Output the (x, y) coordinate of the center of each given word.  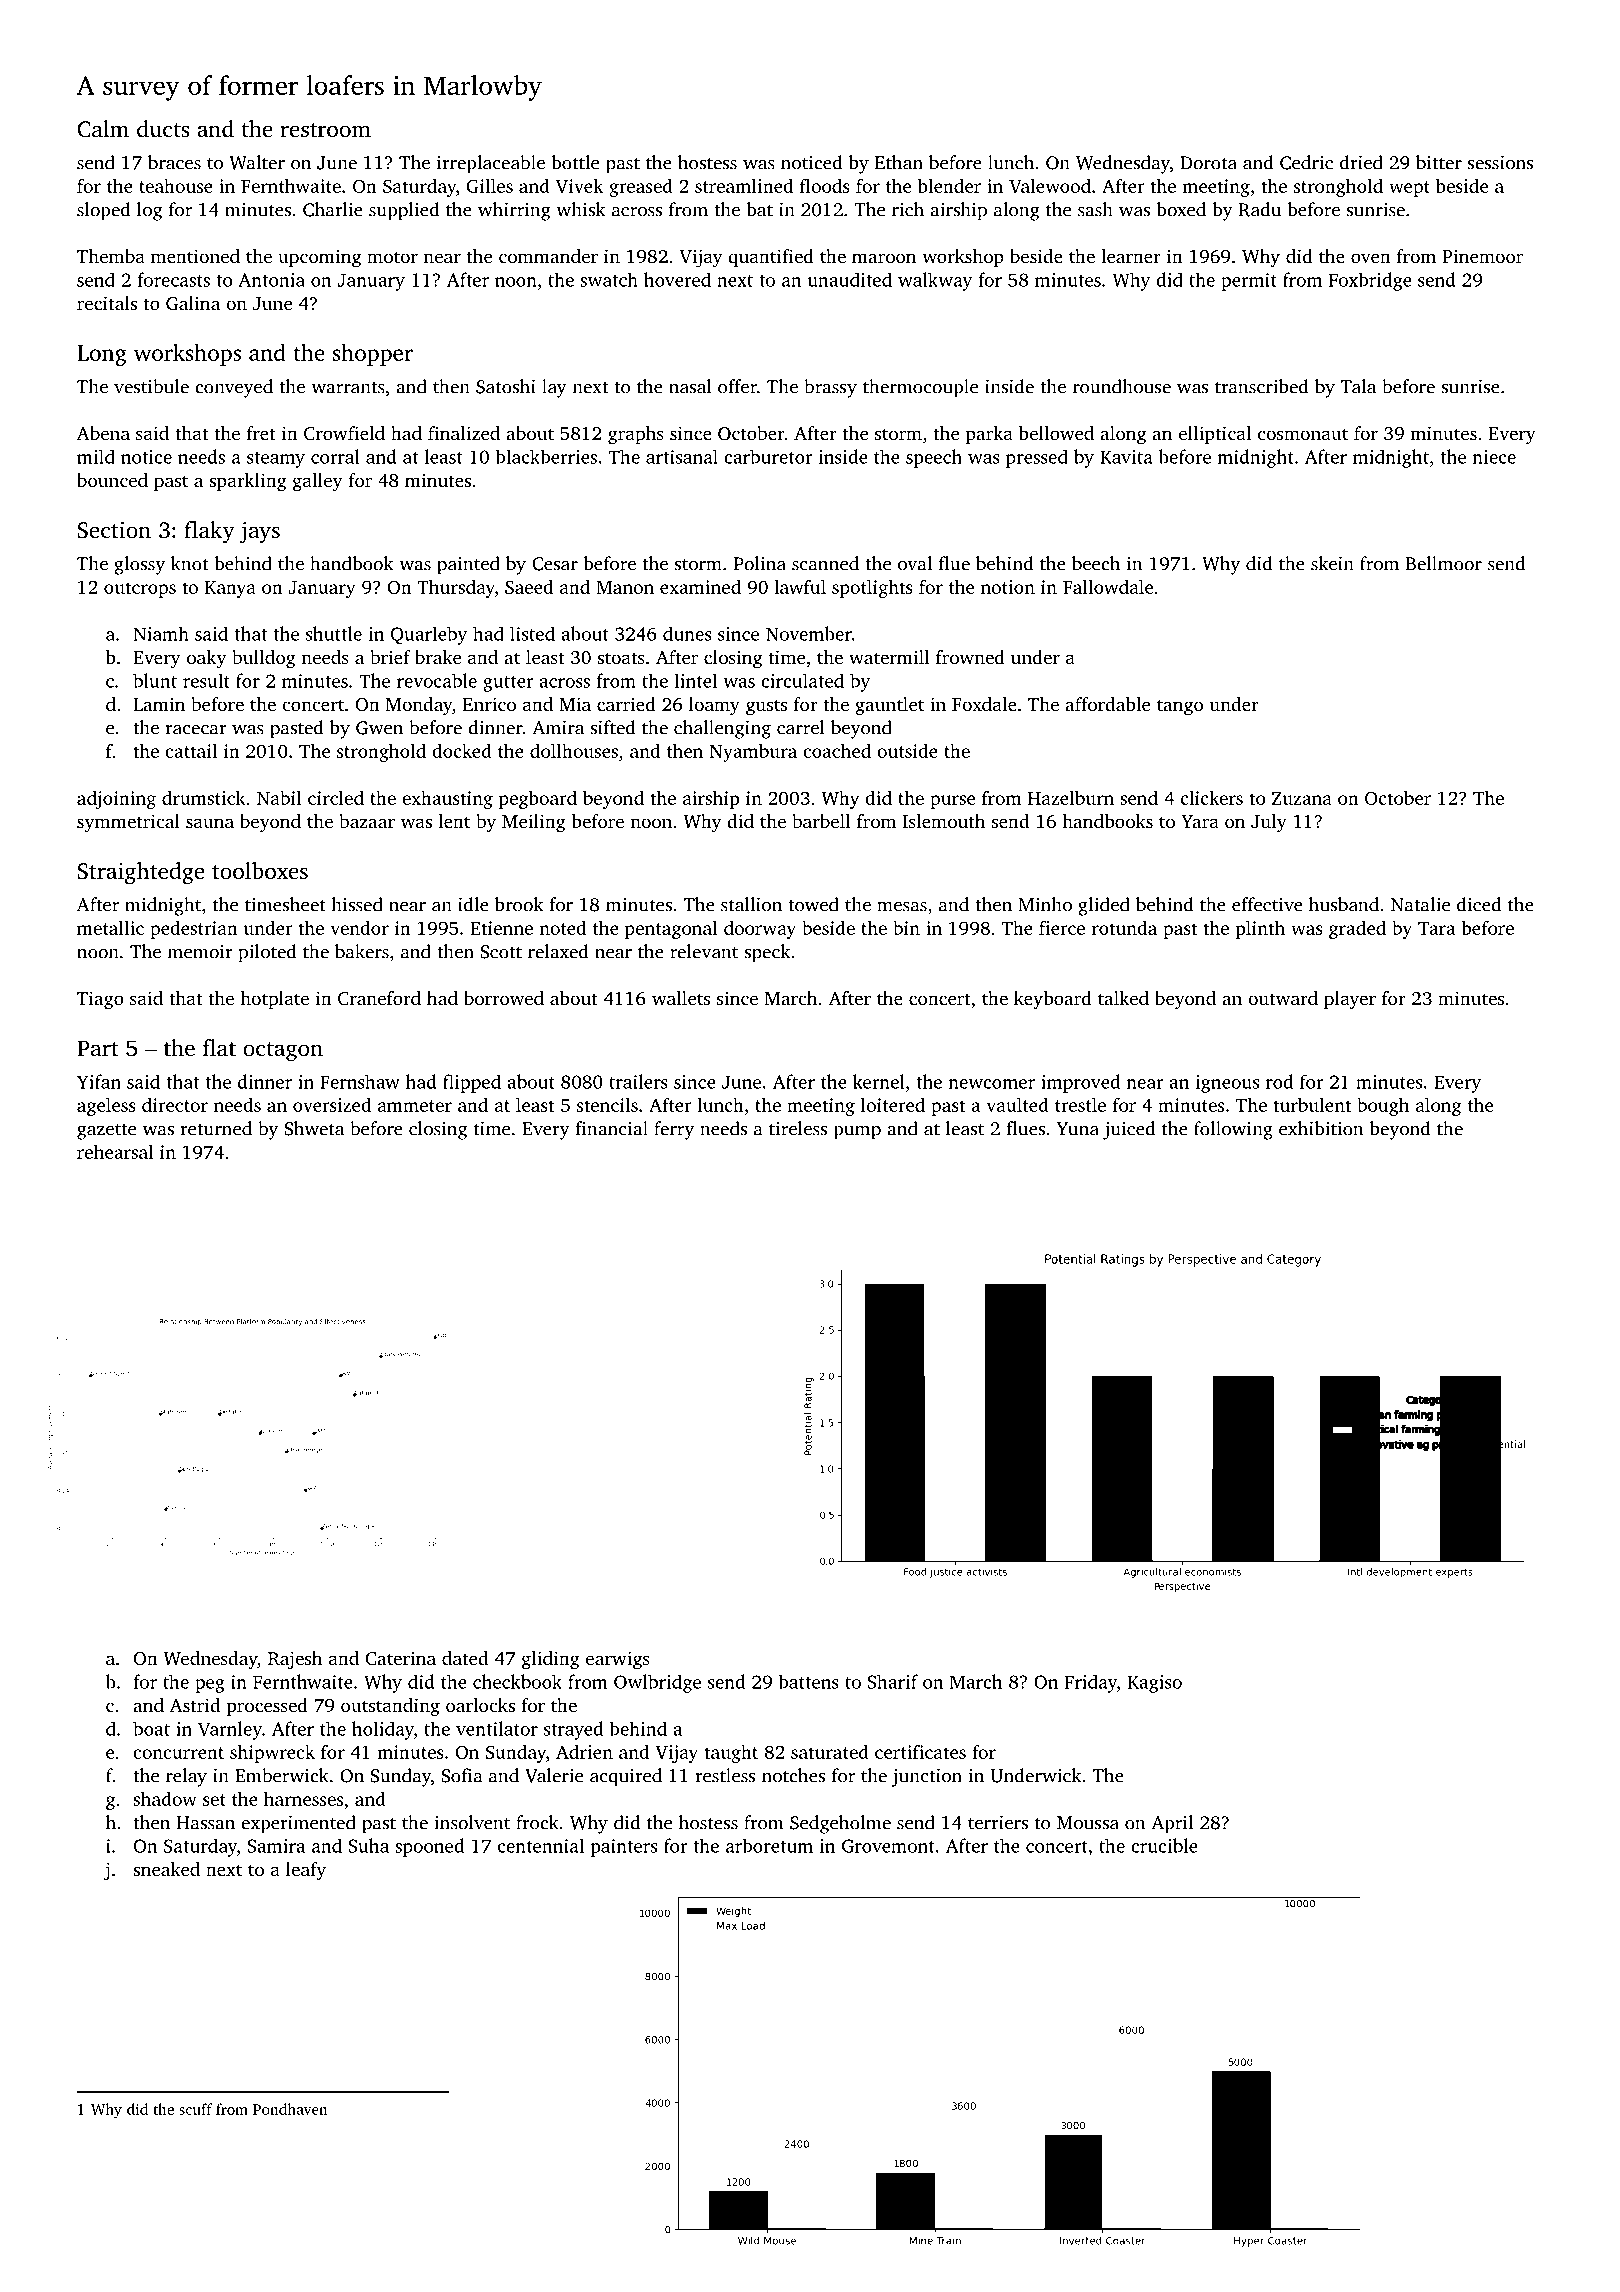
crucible (1164, 1845)
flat (219, 1047)
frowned (970, 657)
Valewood (1050, 185)
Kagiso (1155, 1684)
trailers (638, 1081)
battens (808, 1681)
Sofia (462, 1775)
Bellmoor (1444, 563)
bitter (1439, 162)
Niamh (161, 633)
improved (1080, 1083)
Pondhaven (290, 2109)
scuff (195, 2109)
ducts (163, 129)
